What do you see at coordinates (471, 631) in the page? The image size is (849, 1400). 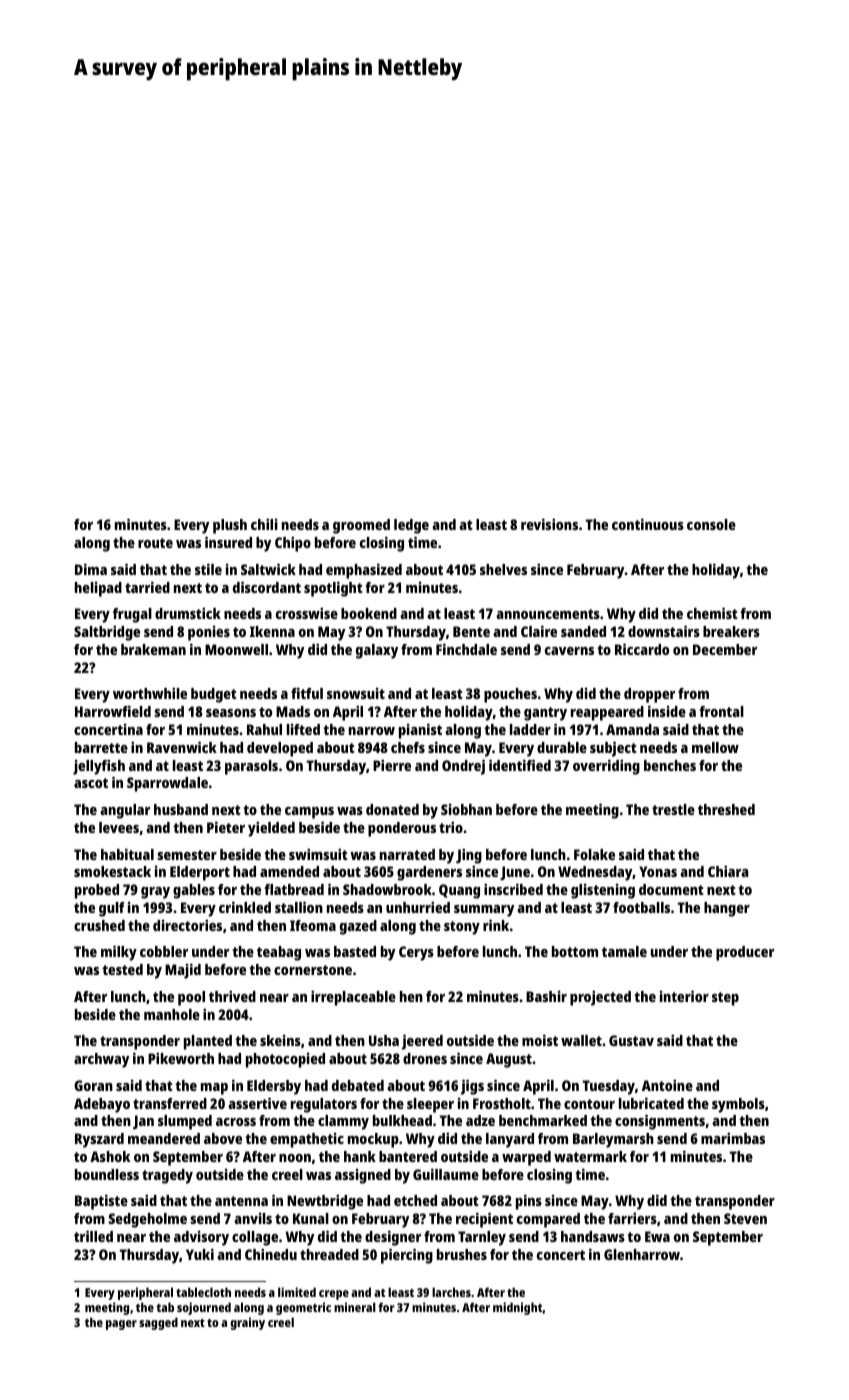 I see `Bente` at bounding box center [471, 631].
